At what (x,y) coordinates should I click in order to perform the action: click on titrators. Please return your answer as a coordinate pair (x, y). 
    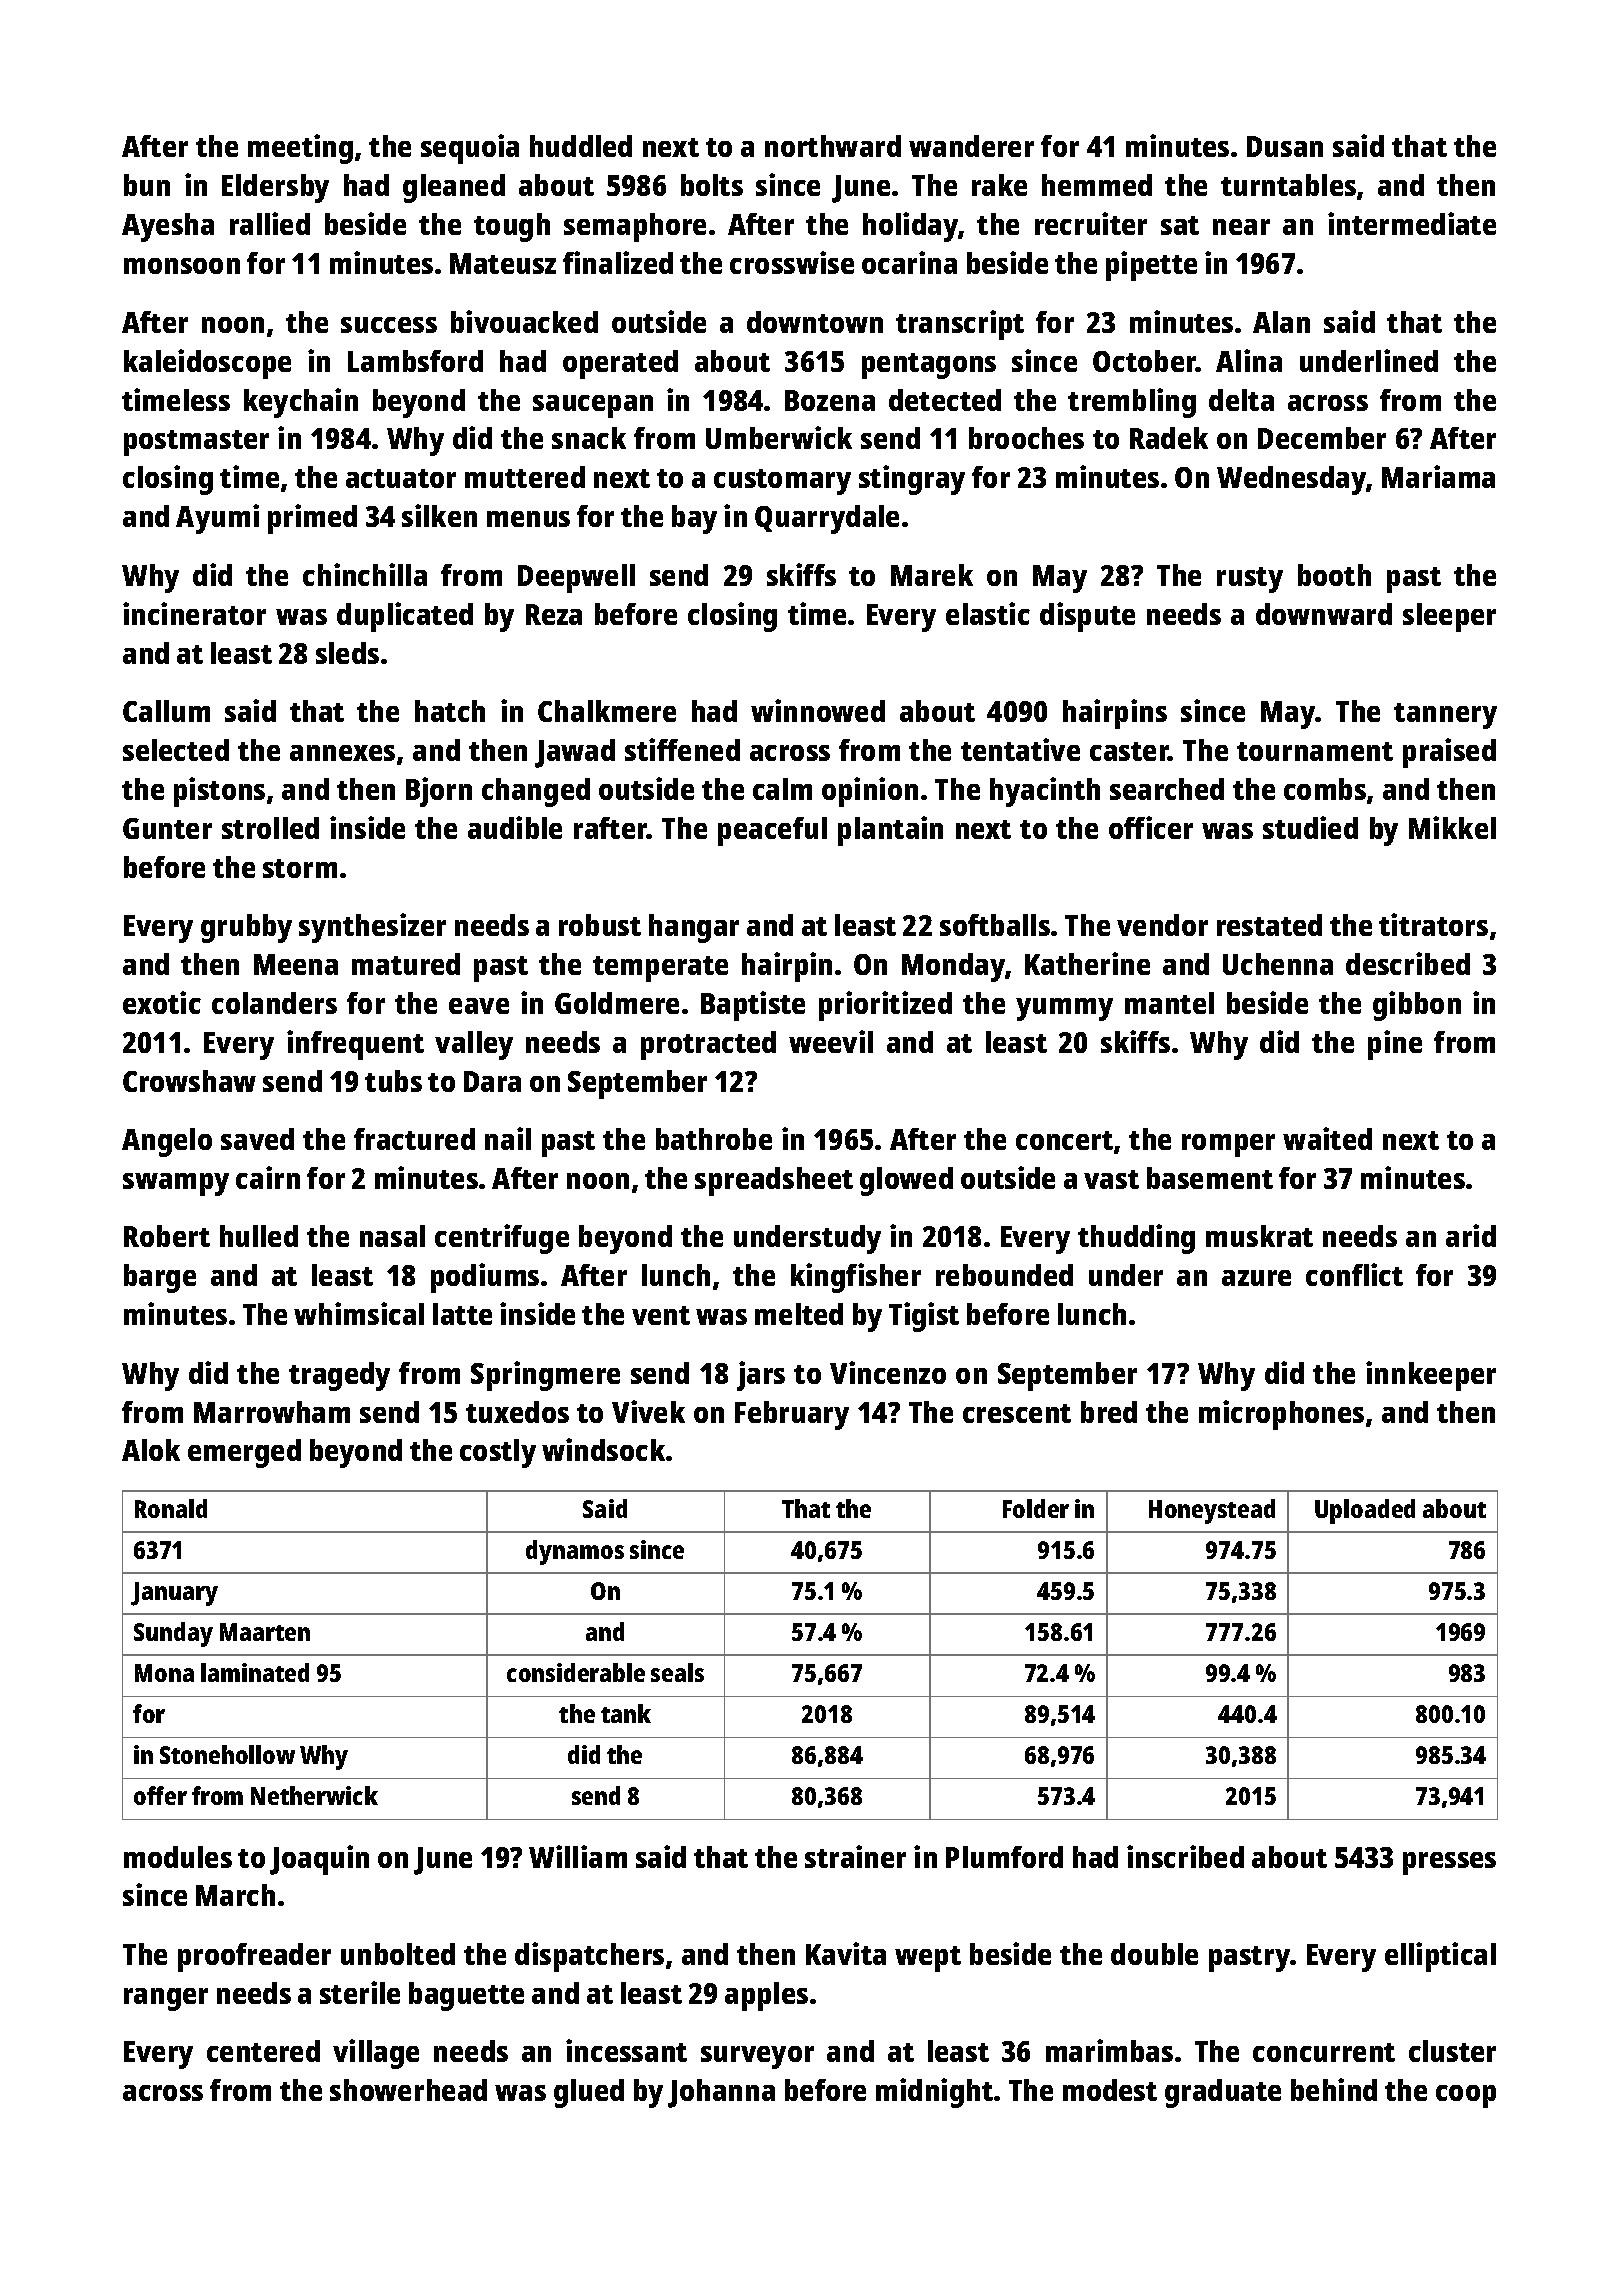
    Looking at the image, I should click on (1433, 924).
